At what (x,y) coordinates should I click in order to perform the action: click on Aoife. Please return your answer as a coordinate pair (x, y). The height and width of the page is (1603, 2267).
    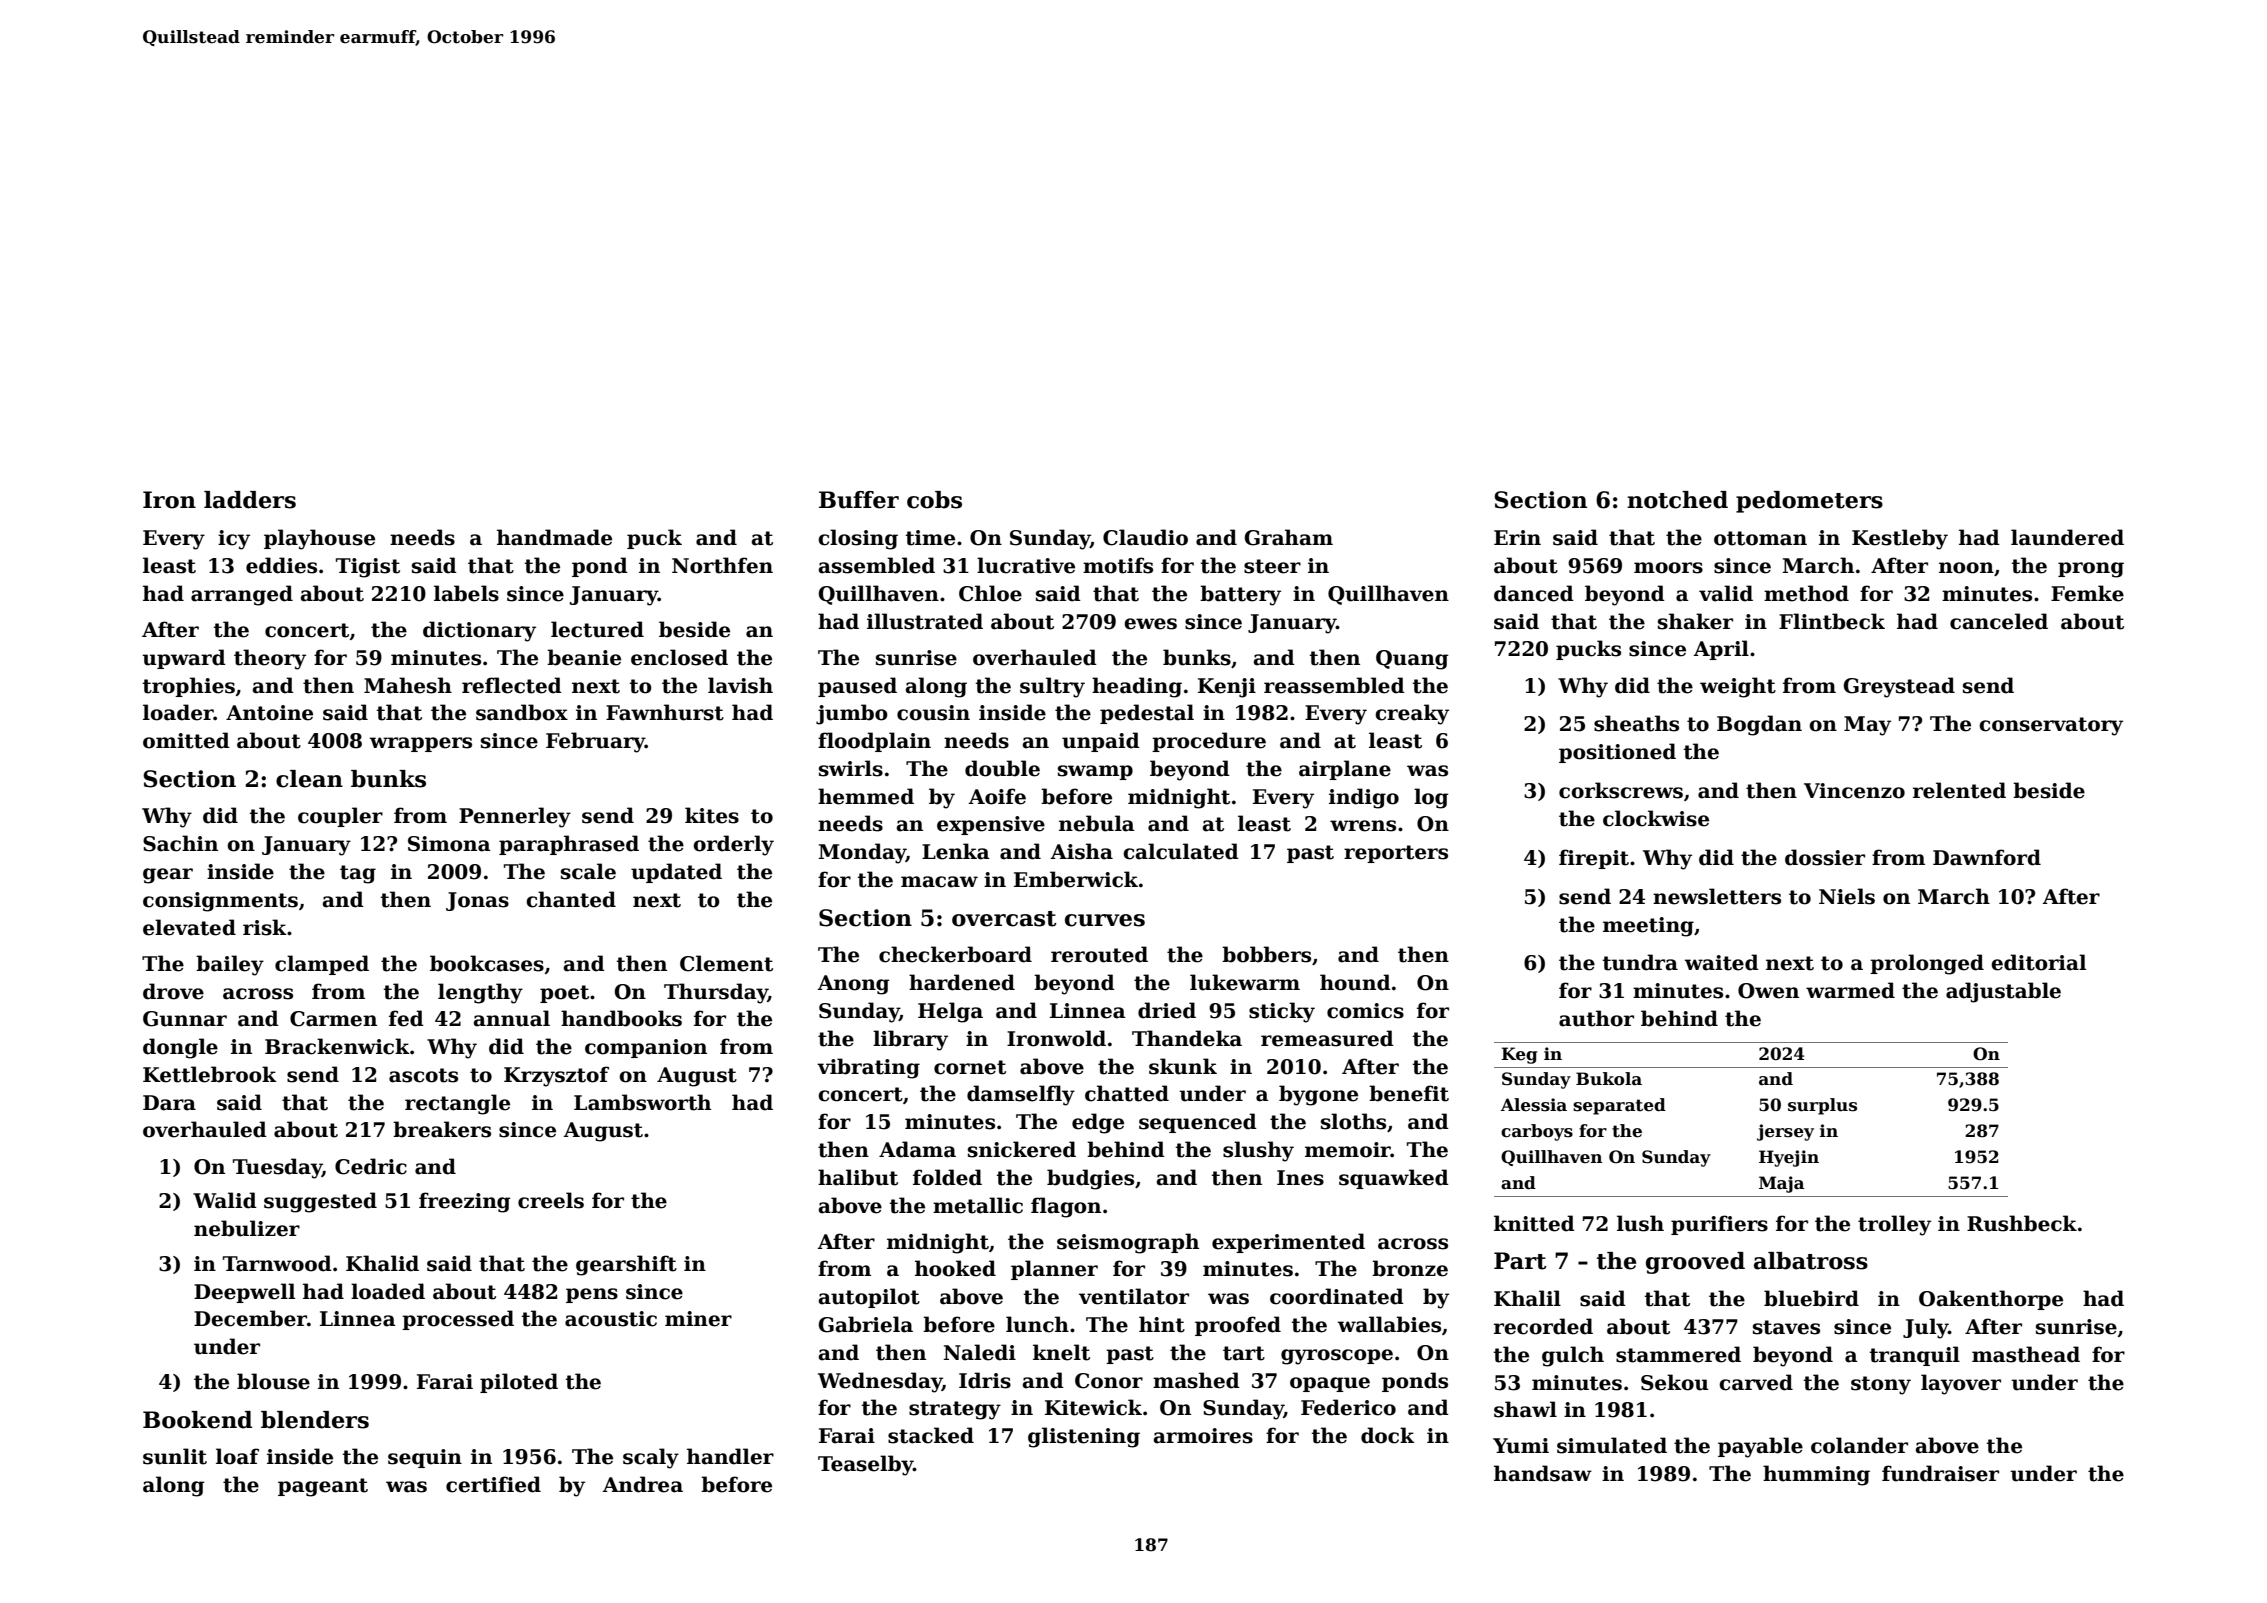
    Looking at the image, I should click on (997, 796).
